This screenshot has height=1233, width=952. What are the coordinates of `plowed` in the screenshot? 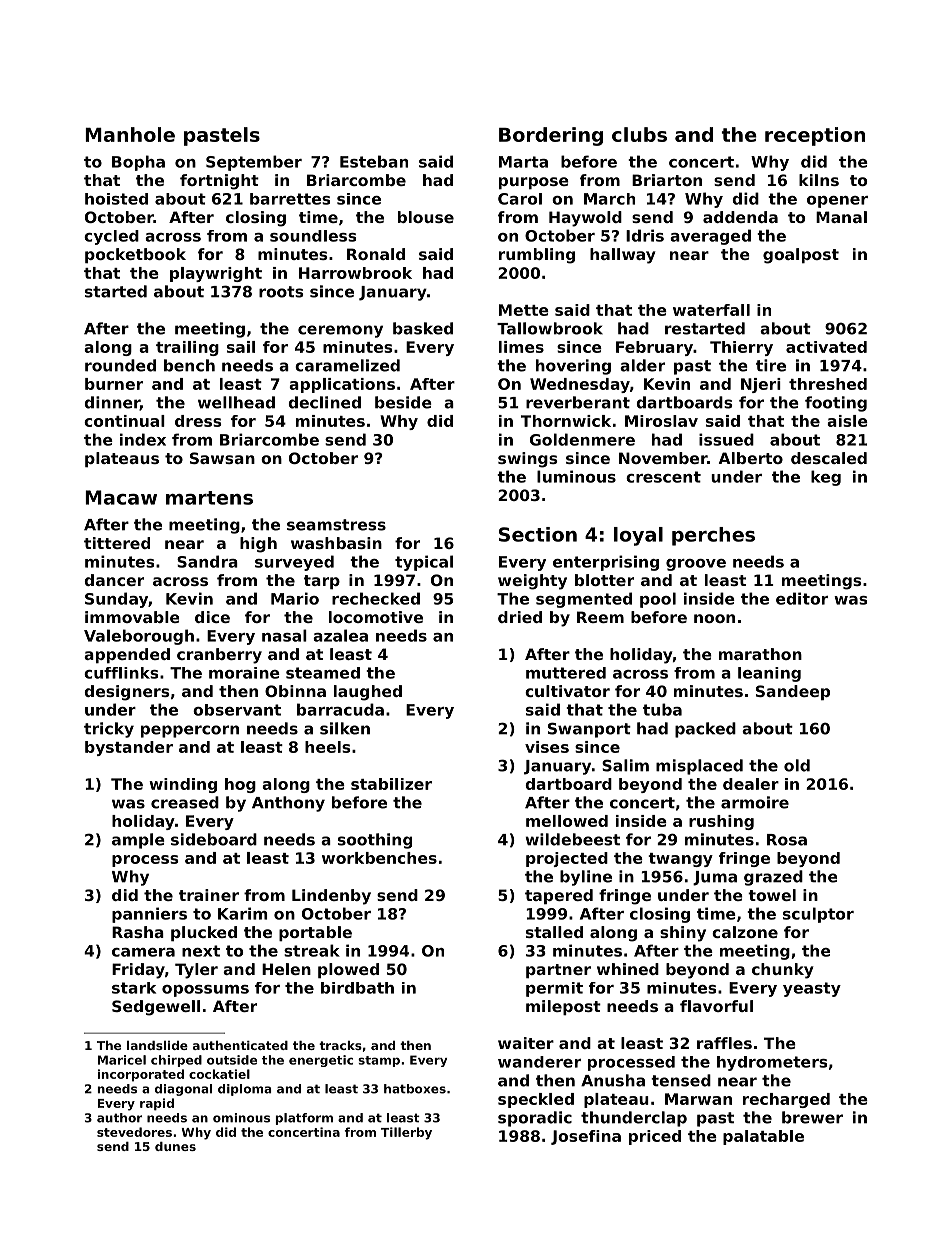 It's located at (348, 970).
